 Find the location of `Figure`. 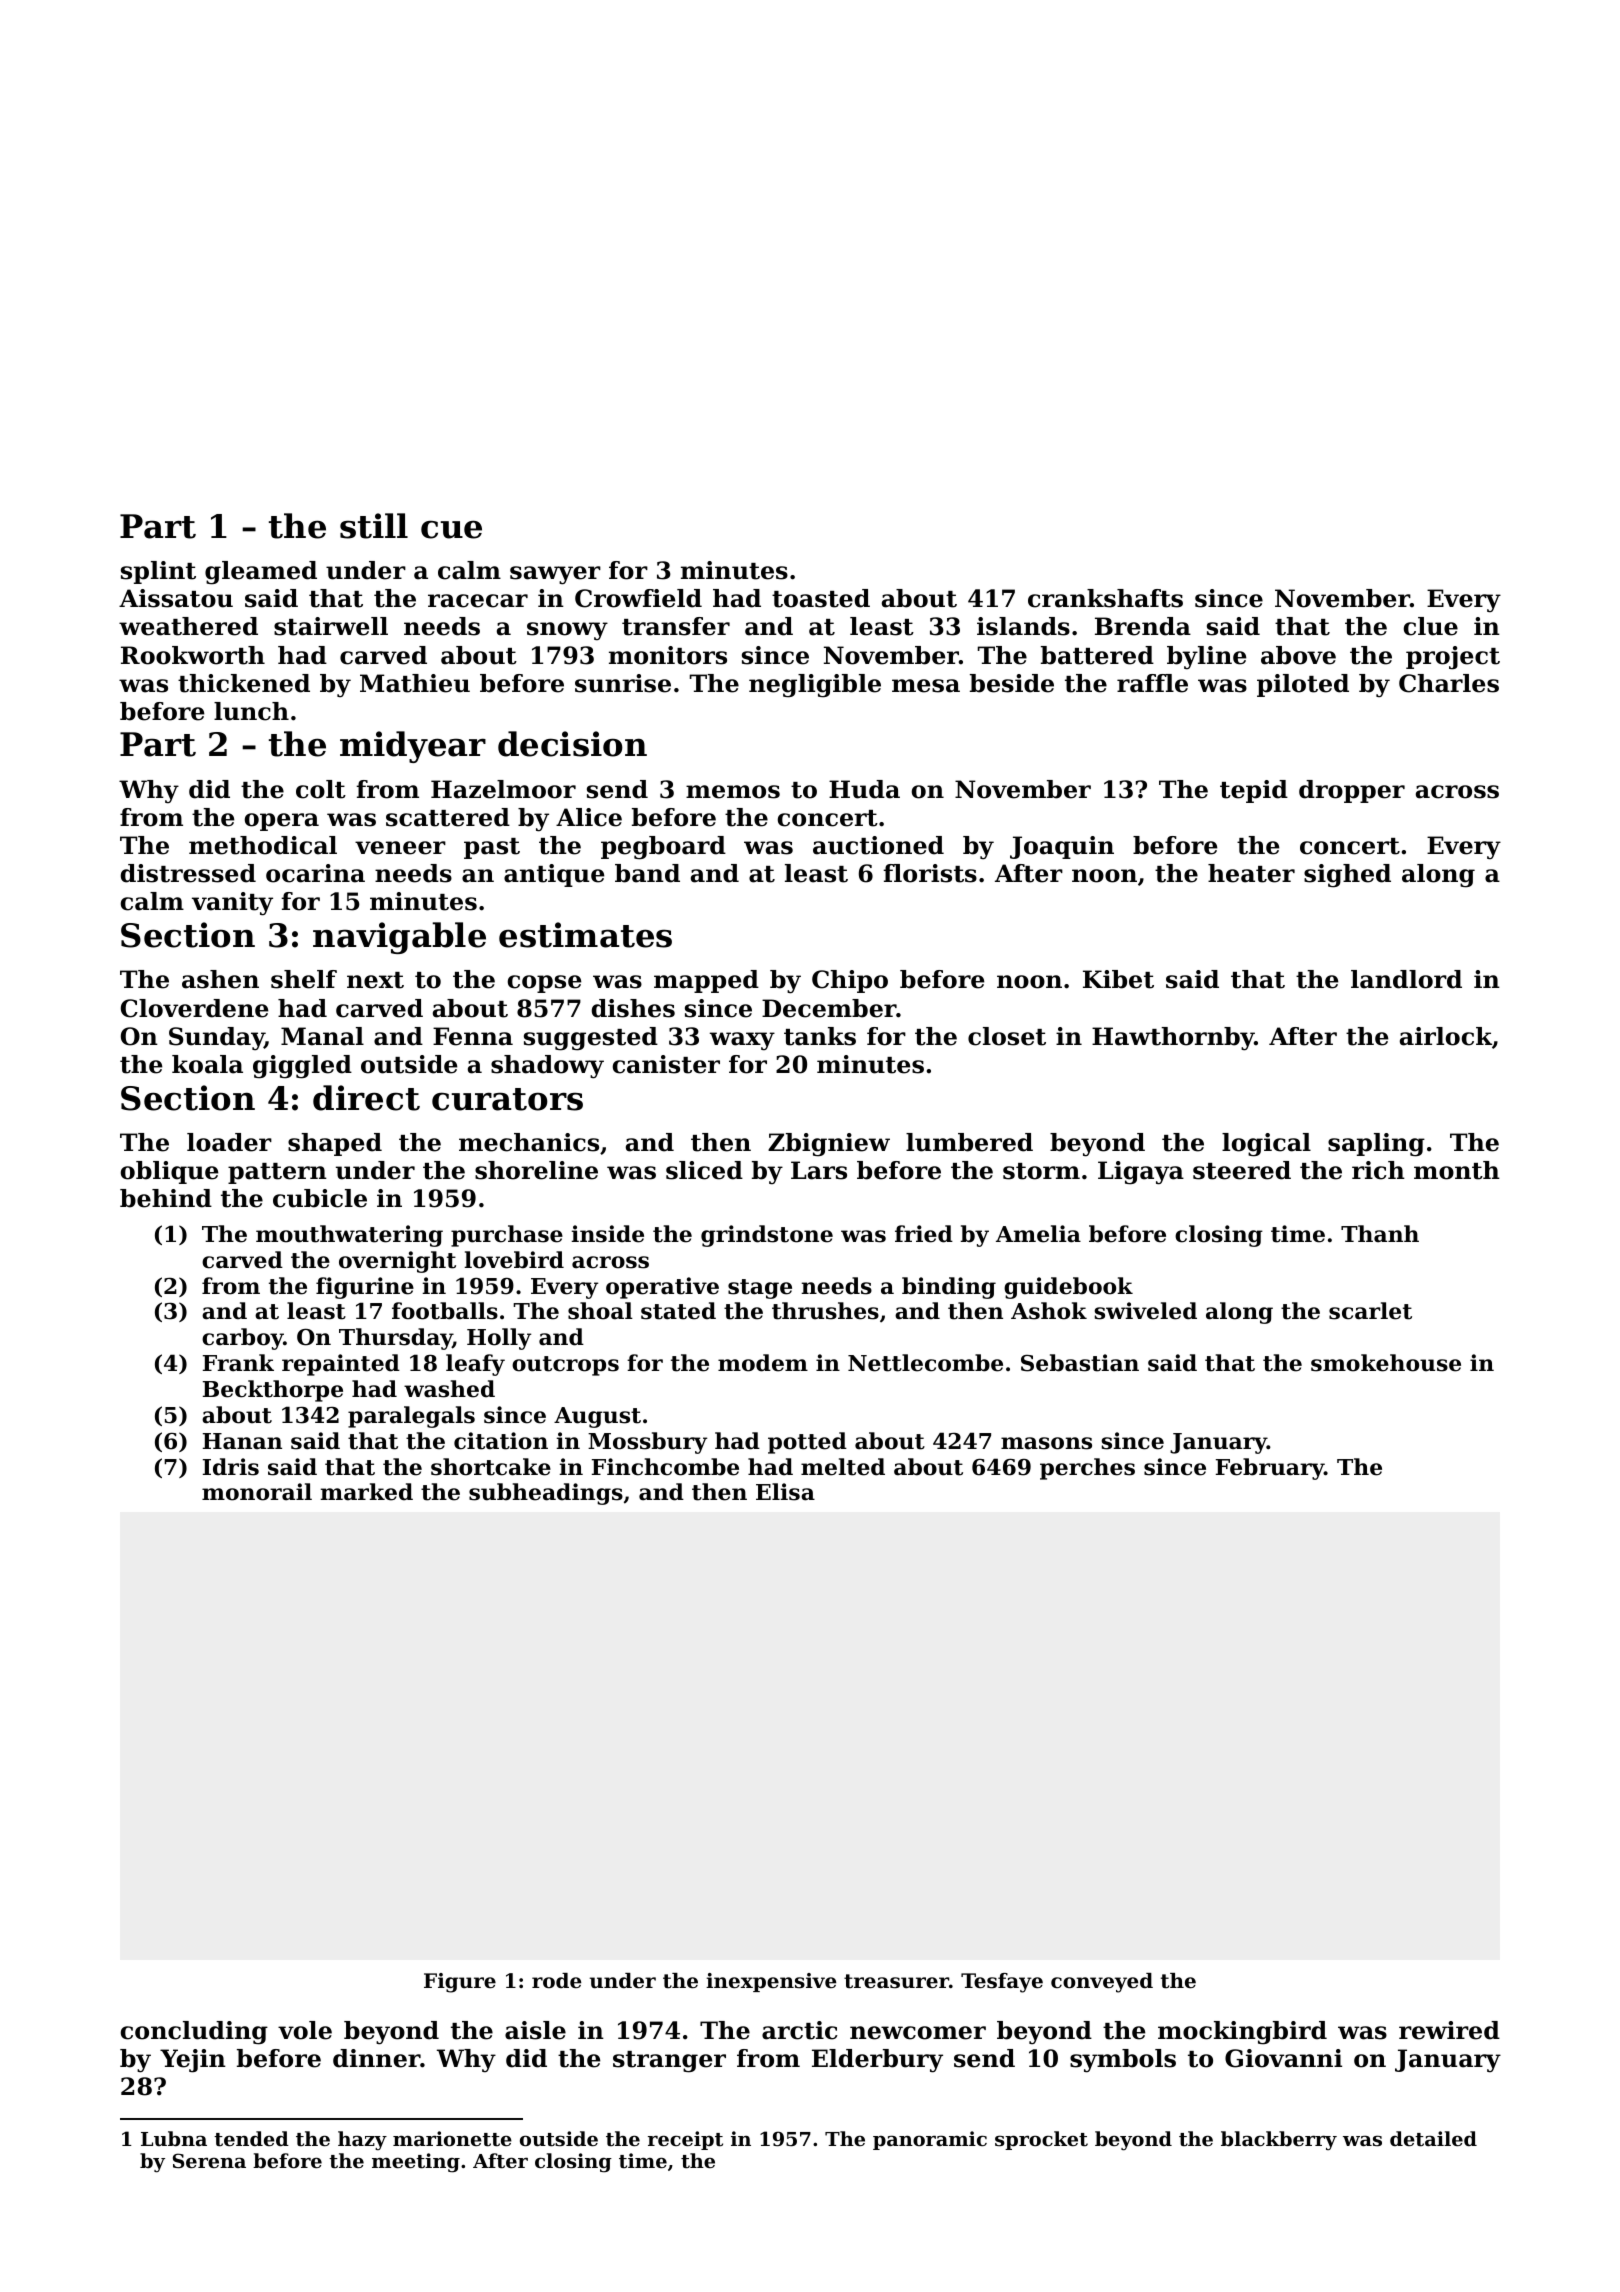

Figure is located at coordinates (460, 1983).
